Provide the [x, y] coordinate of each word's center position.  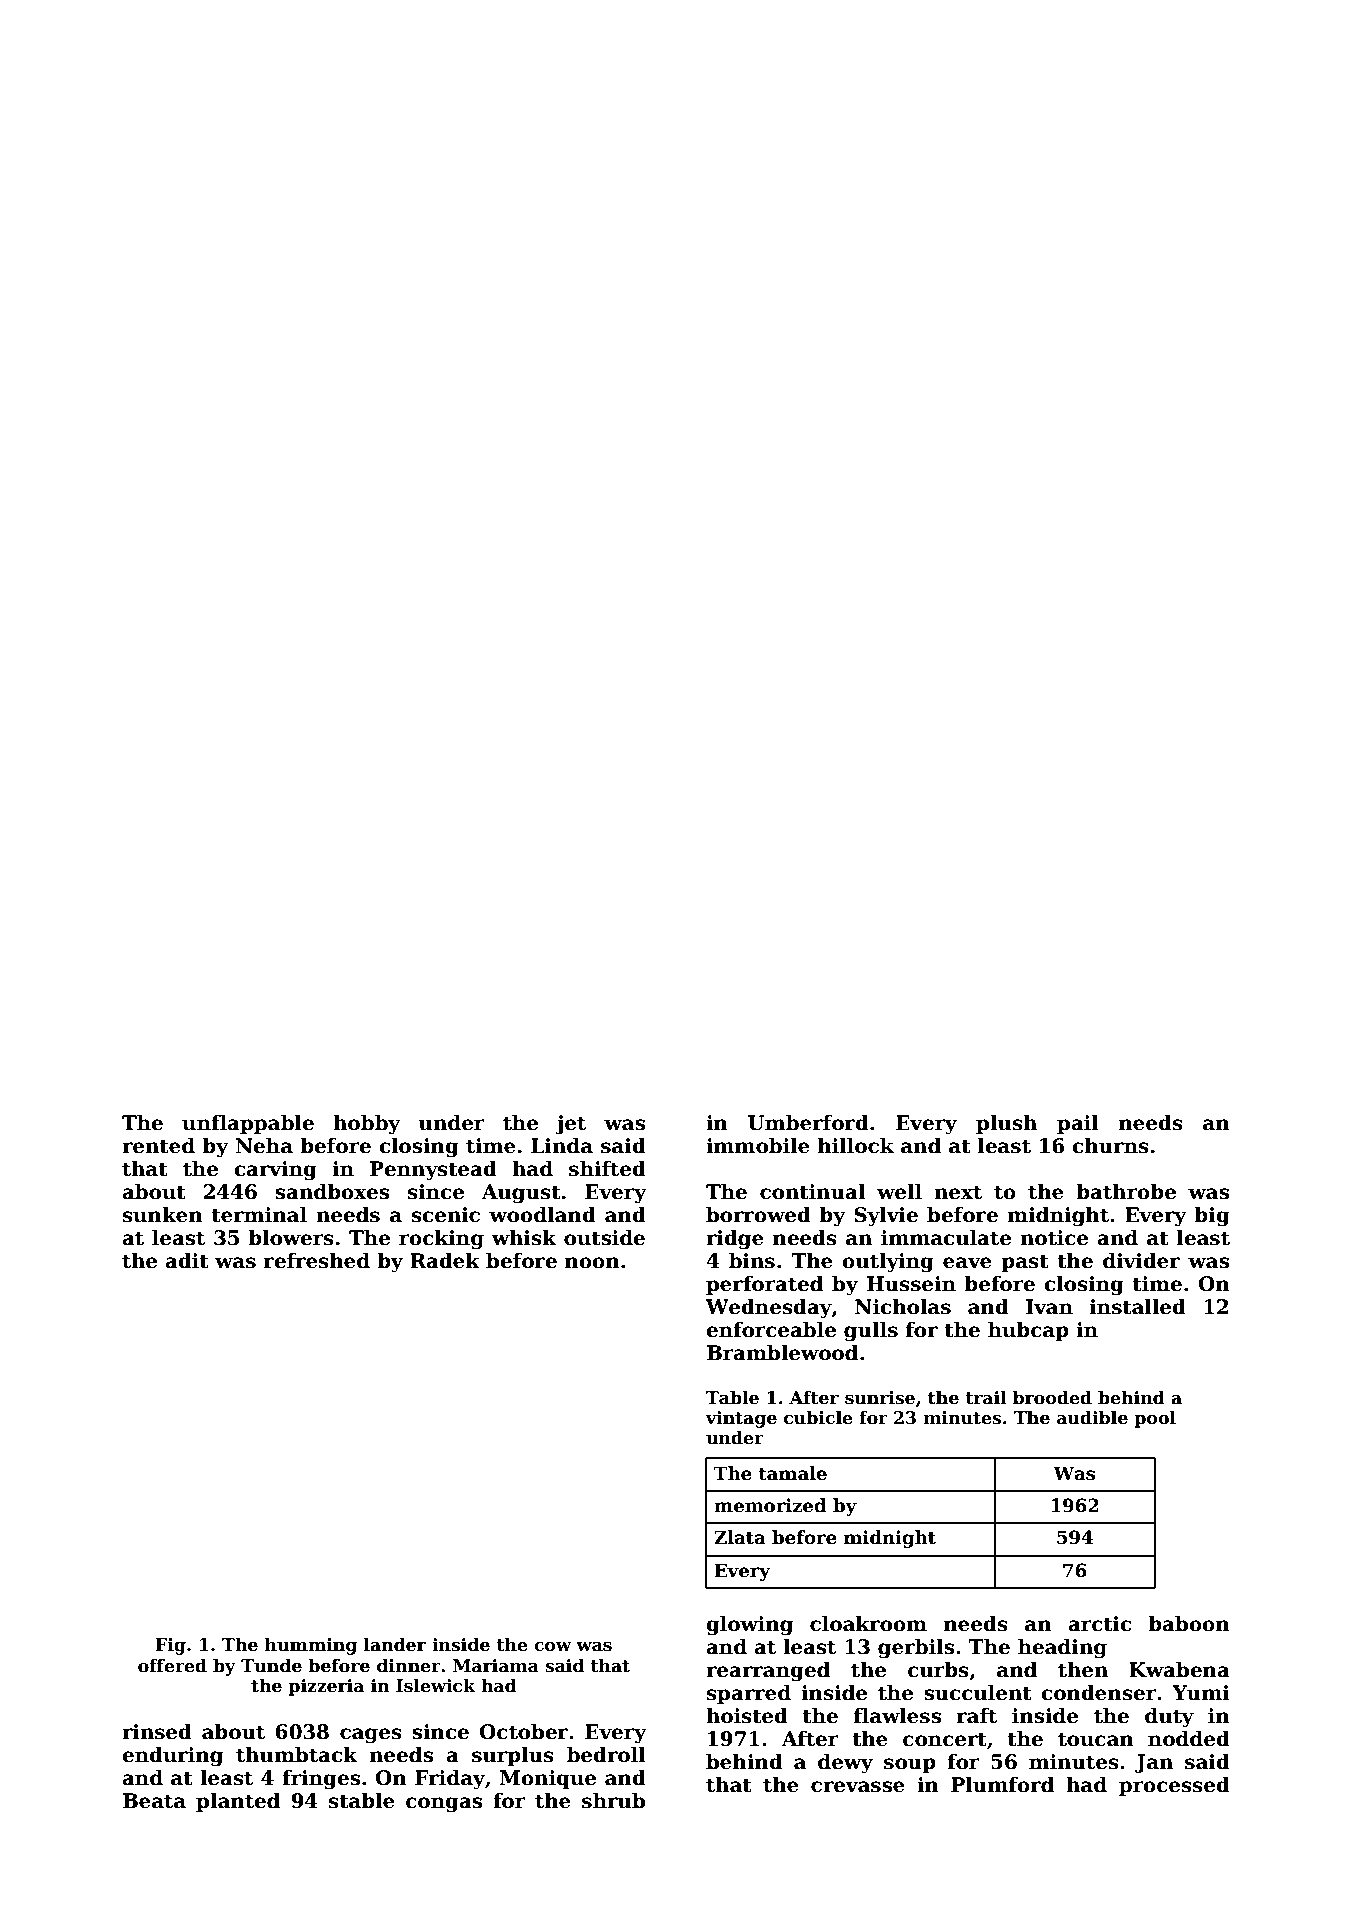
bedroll [606, 1754]
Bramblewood [782, 1352]
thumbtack [296, 1754]
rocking [441, 1239]
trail [985, 1397]
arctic [1100, 1624]
